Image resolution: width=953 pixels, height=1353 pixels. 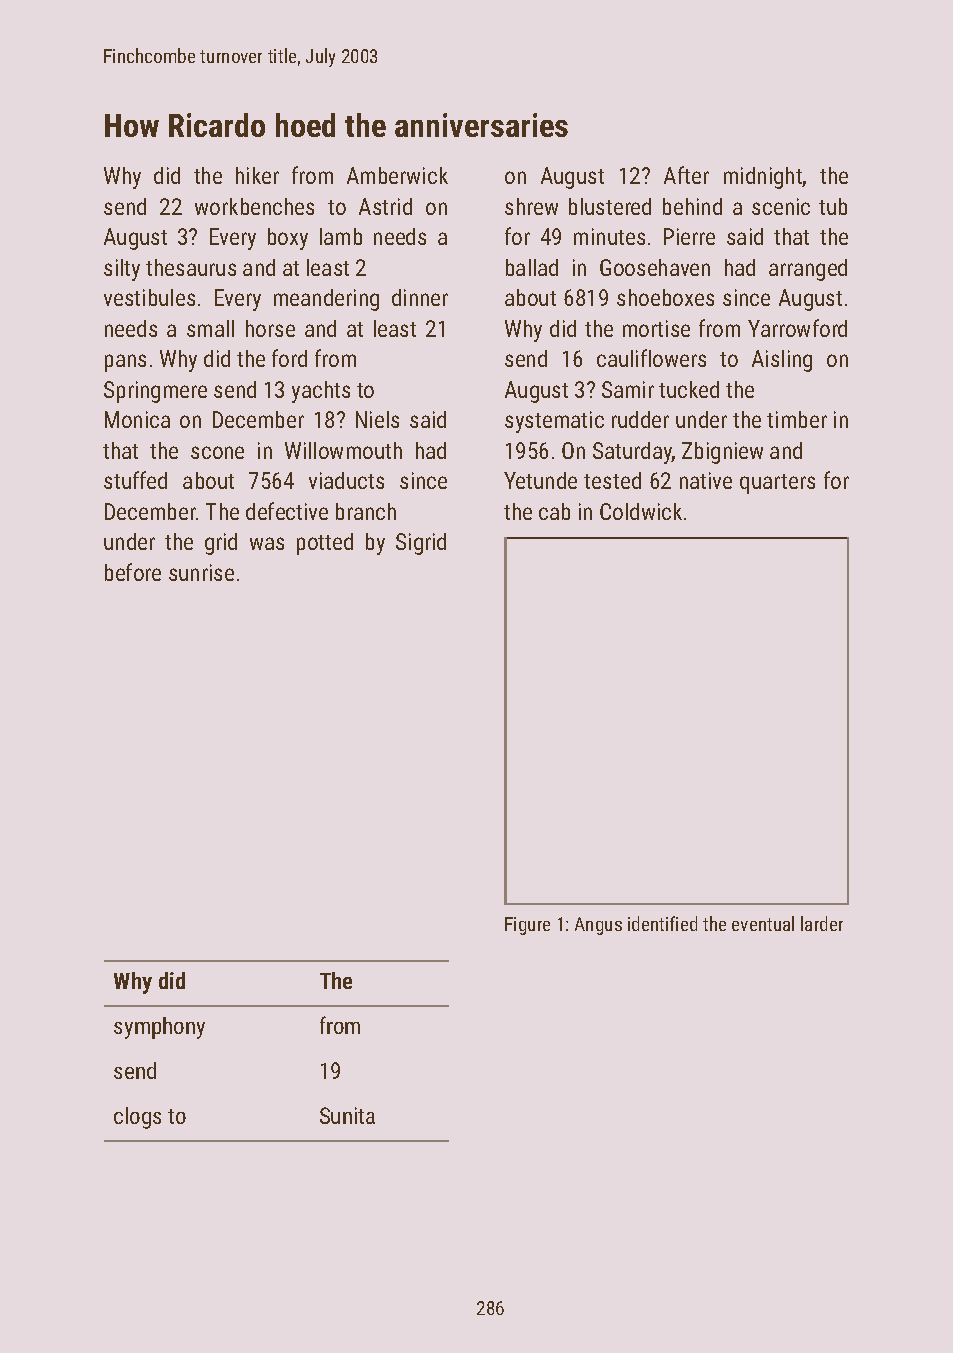 What do you see at coordinates (254, 206) in the image?
I see `workbenches` at bounding box center [254, 206].
